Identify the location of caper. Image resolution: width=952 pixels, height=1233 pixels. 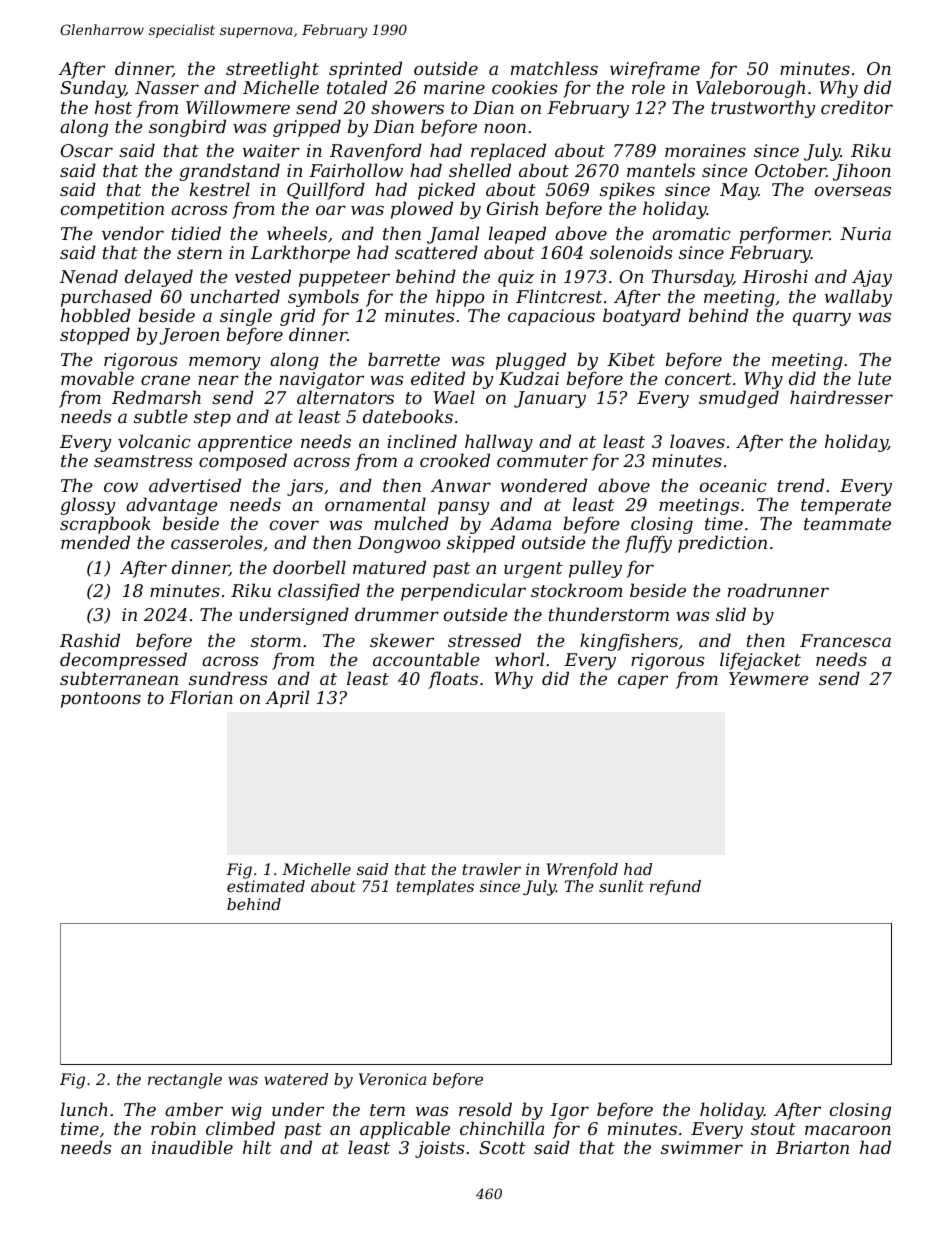
(643, 682).
